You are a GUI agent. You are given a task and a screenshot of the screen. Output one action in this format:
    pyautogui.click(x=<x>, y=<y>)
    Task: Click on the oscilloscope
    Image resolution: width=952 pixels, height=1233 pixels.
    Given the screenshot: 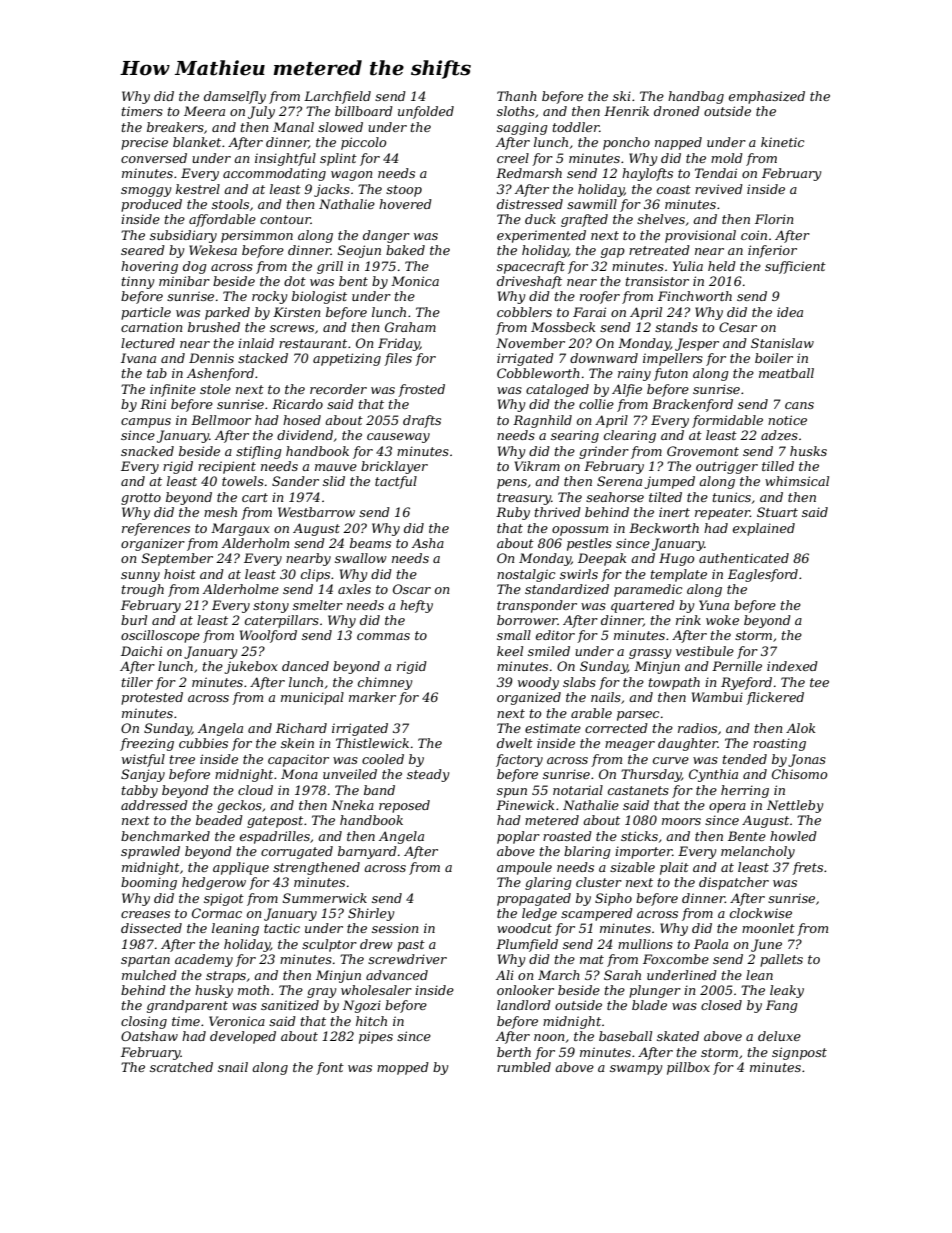 What is the action you would take?
    pyautogui.click(x=160, y=636)
